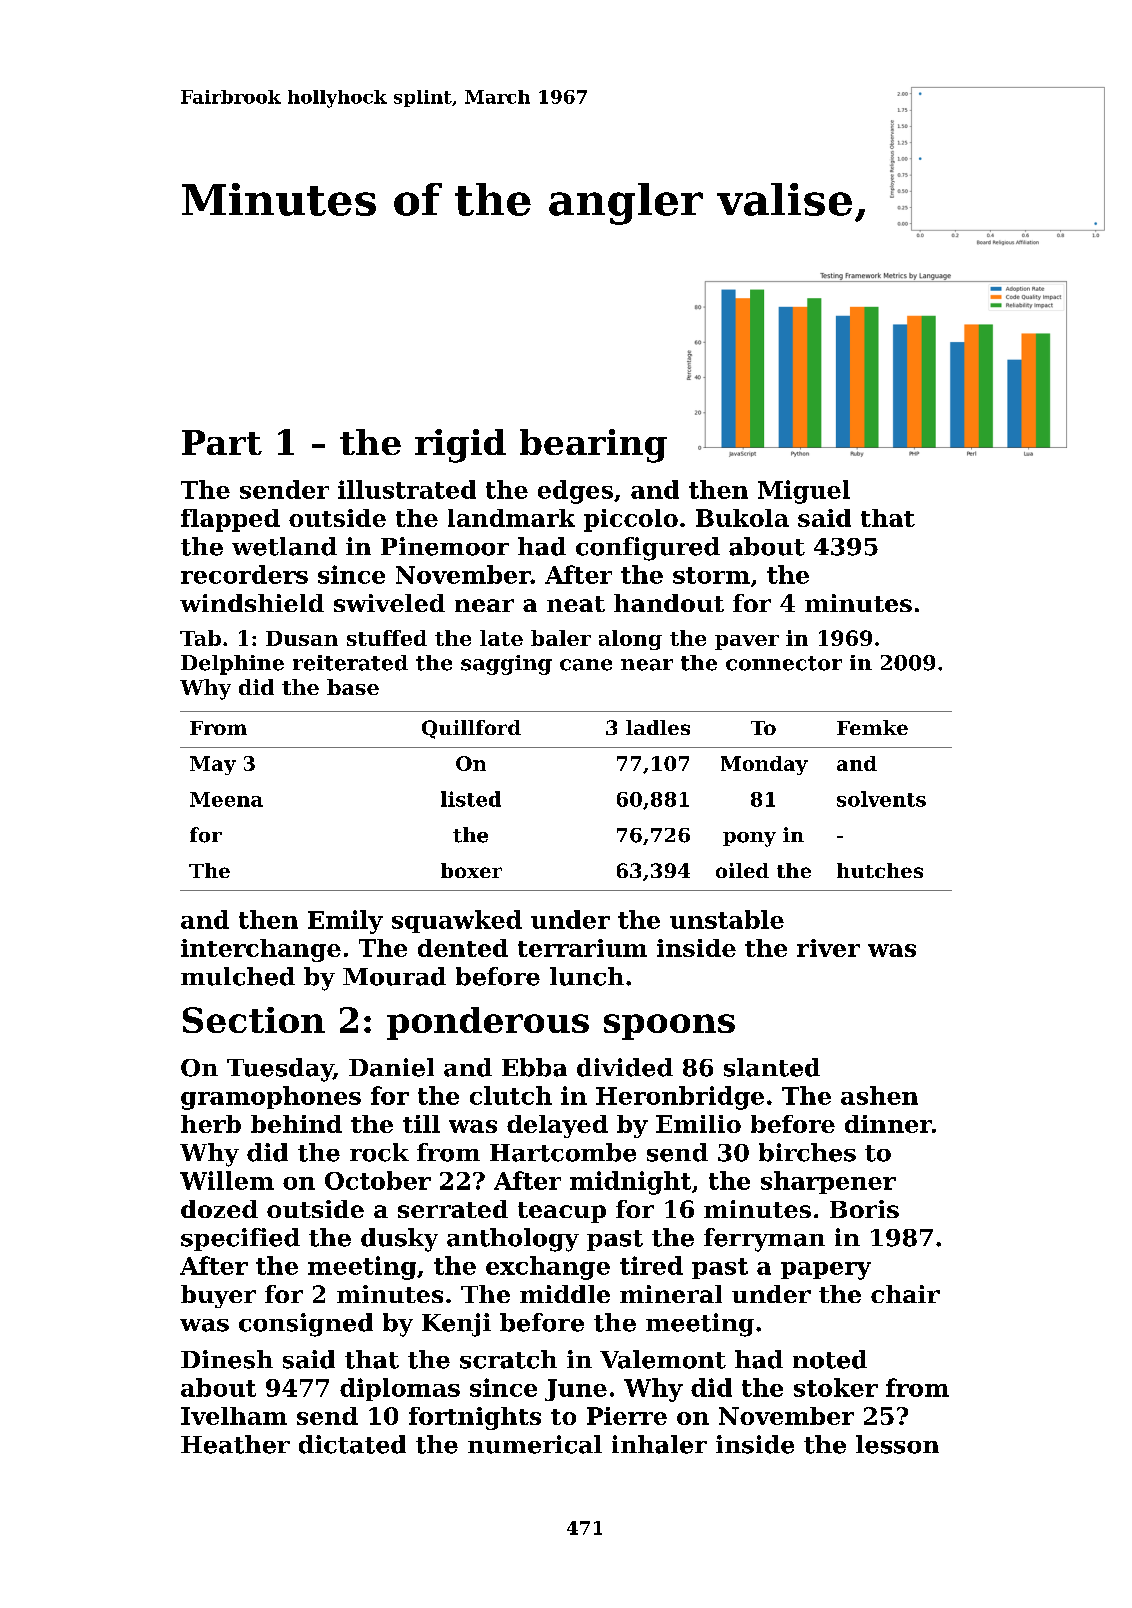 This screenshot has height=1608, width=1132. What do you see at coordinates (471, 799) in the screenshot?
I see `listed` at bounding box center [471, 799].
